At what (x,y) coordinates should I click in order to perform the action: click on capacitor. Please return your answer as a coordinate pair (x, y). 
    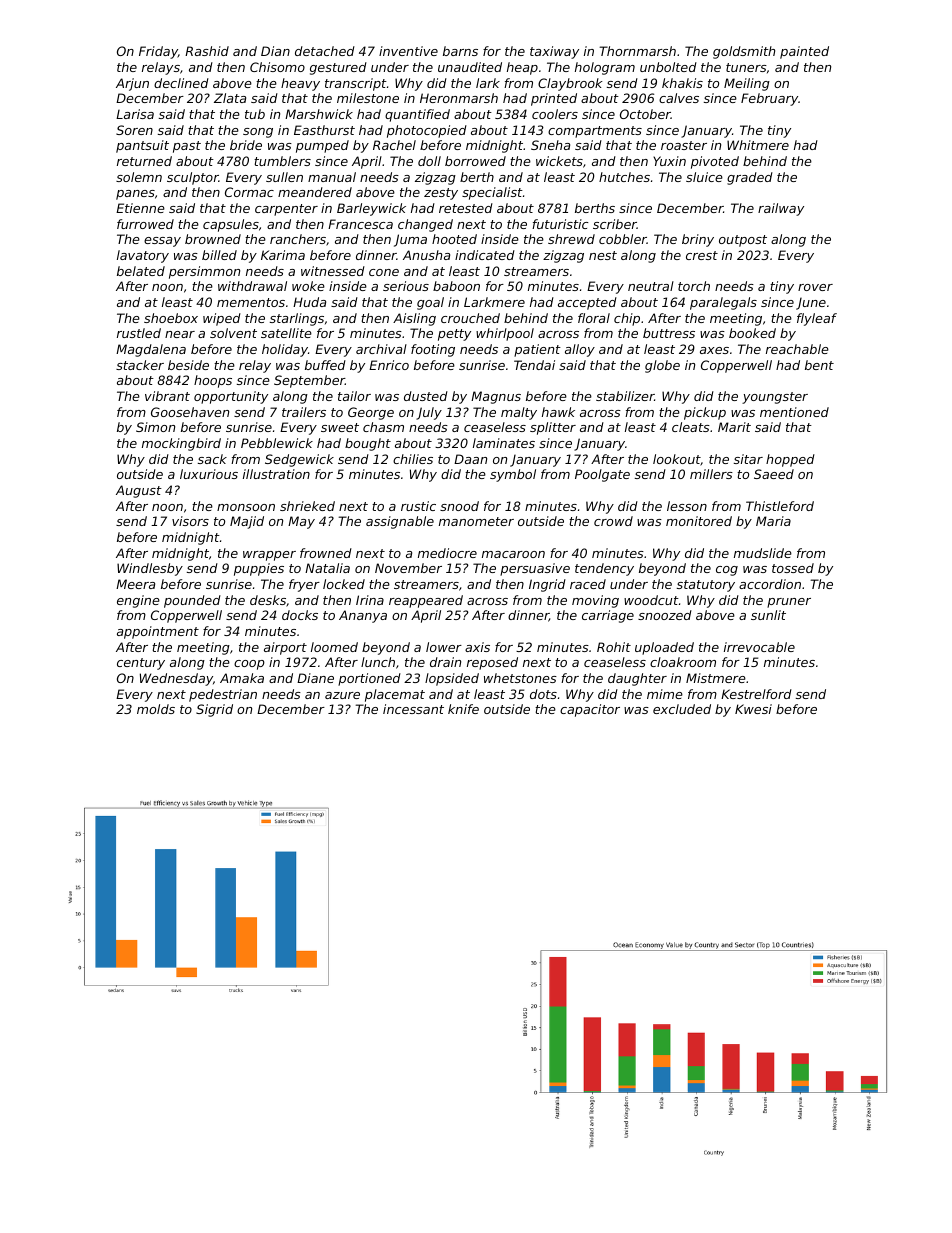
    Looking at the image, I should click on (590, 710).
